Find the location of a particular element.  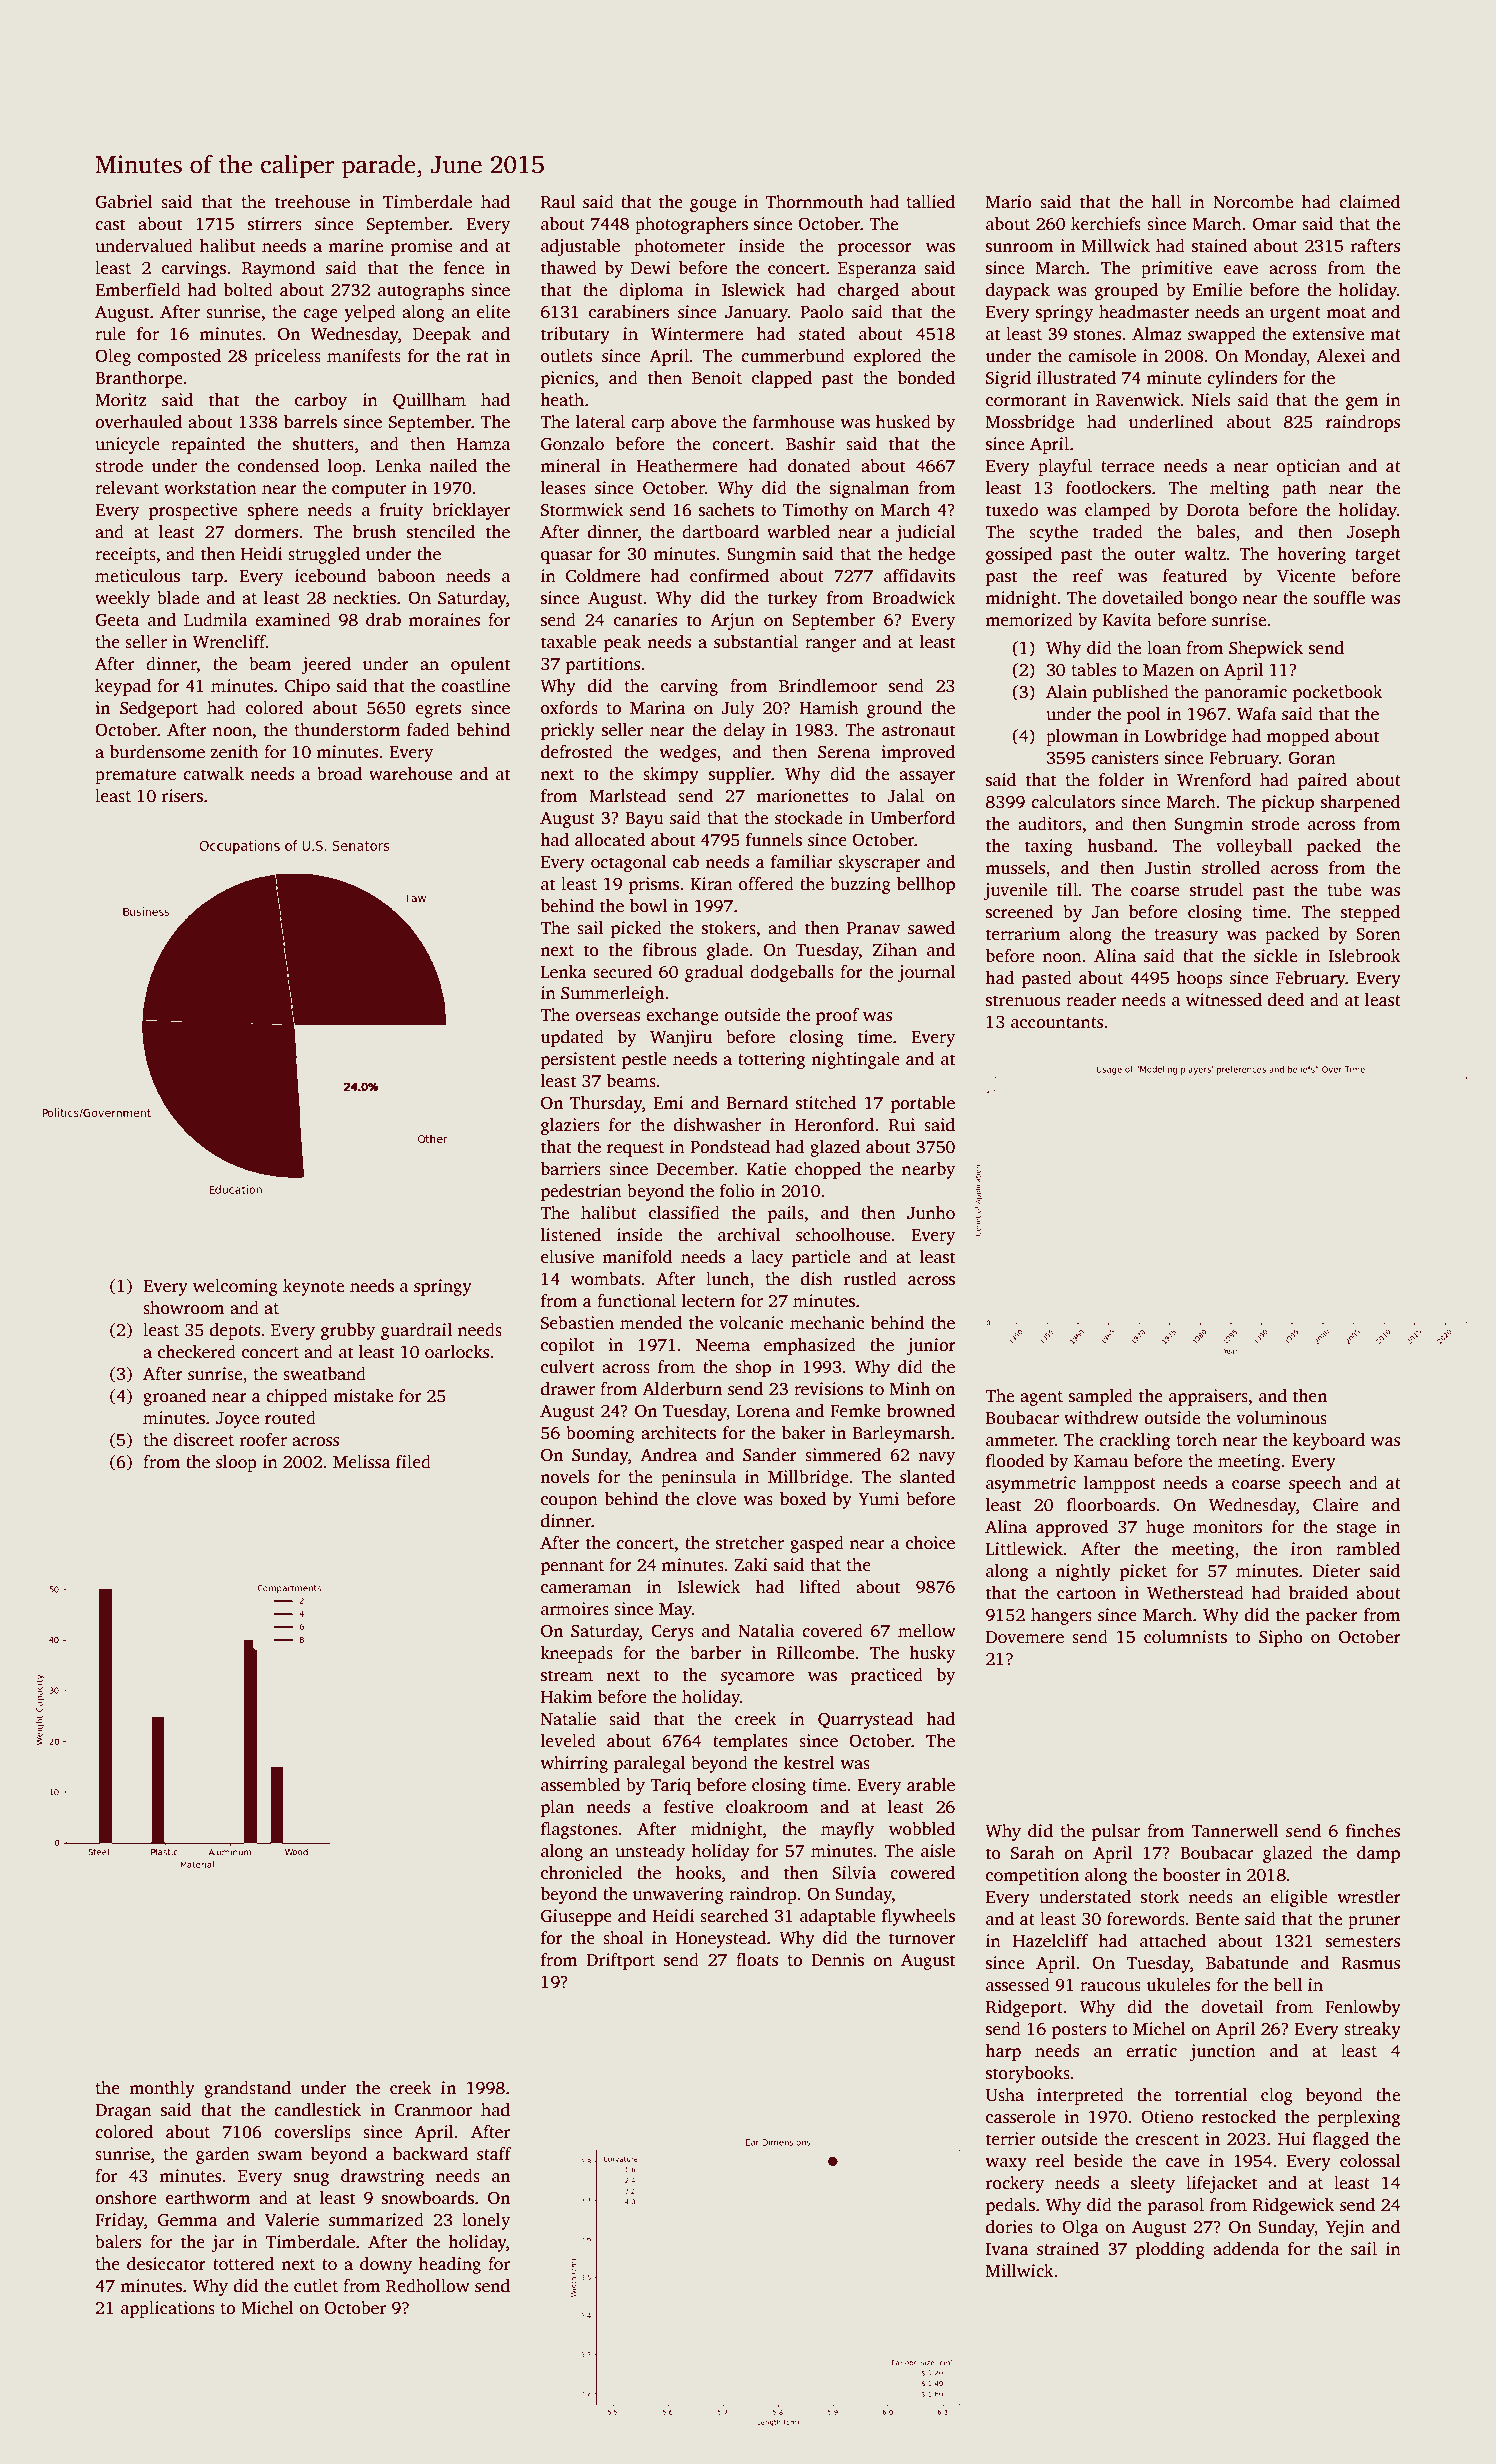

Junho is located at coordinates (931, 1213).
